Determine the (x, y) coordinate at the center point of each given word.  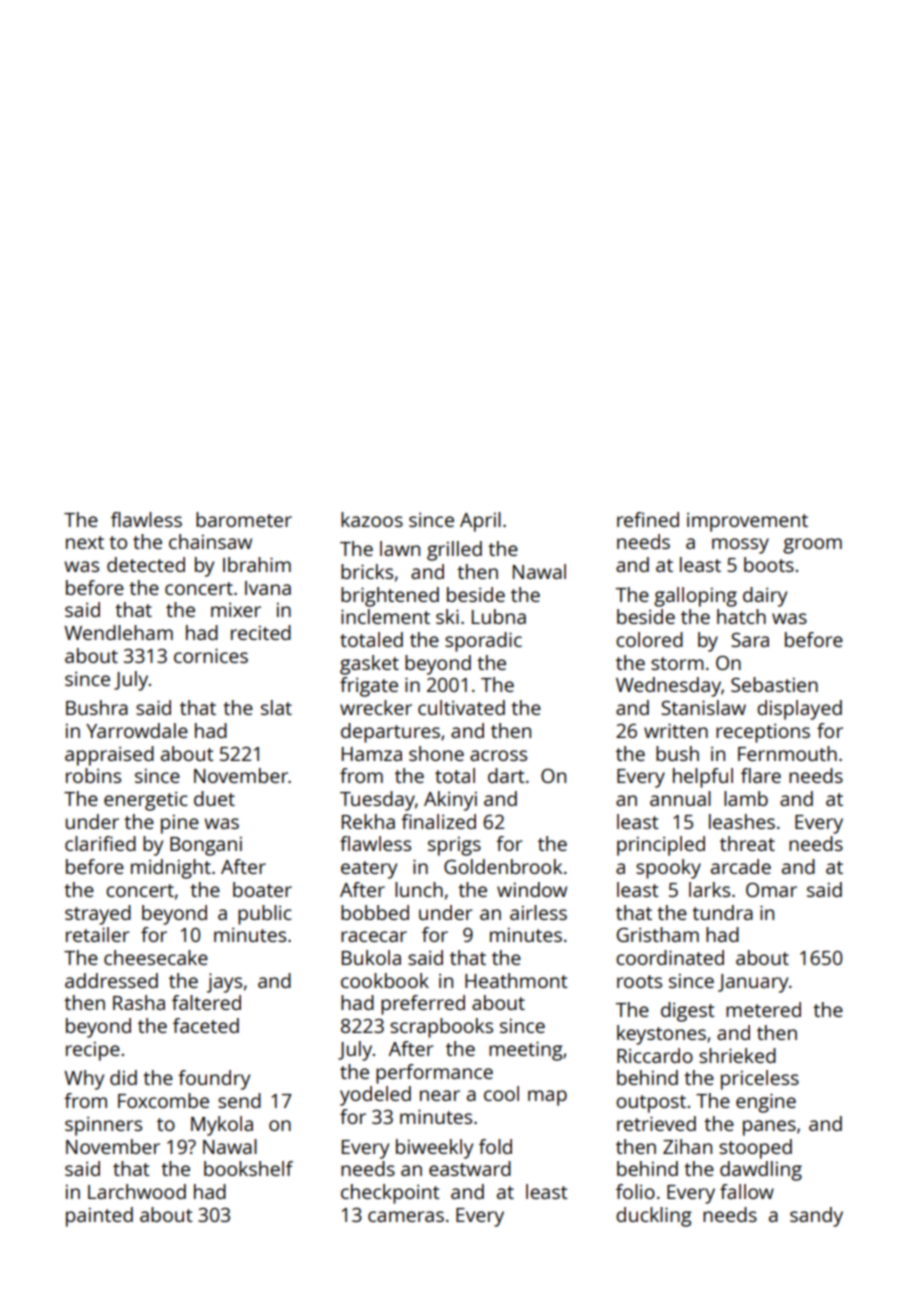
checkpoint (390, 1194)
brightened (390, 597)
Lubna (499, 616)
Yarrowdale (137, 730)
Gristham (658, 934)
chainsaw (210, 541)
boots (769, 564)
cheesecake (156, 957)
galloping (695, 597)
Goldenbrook (503, 866)
